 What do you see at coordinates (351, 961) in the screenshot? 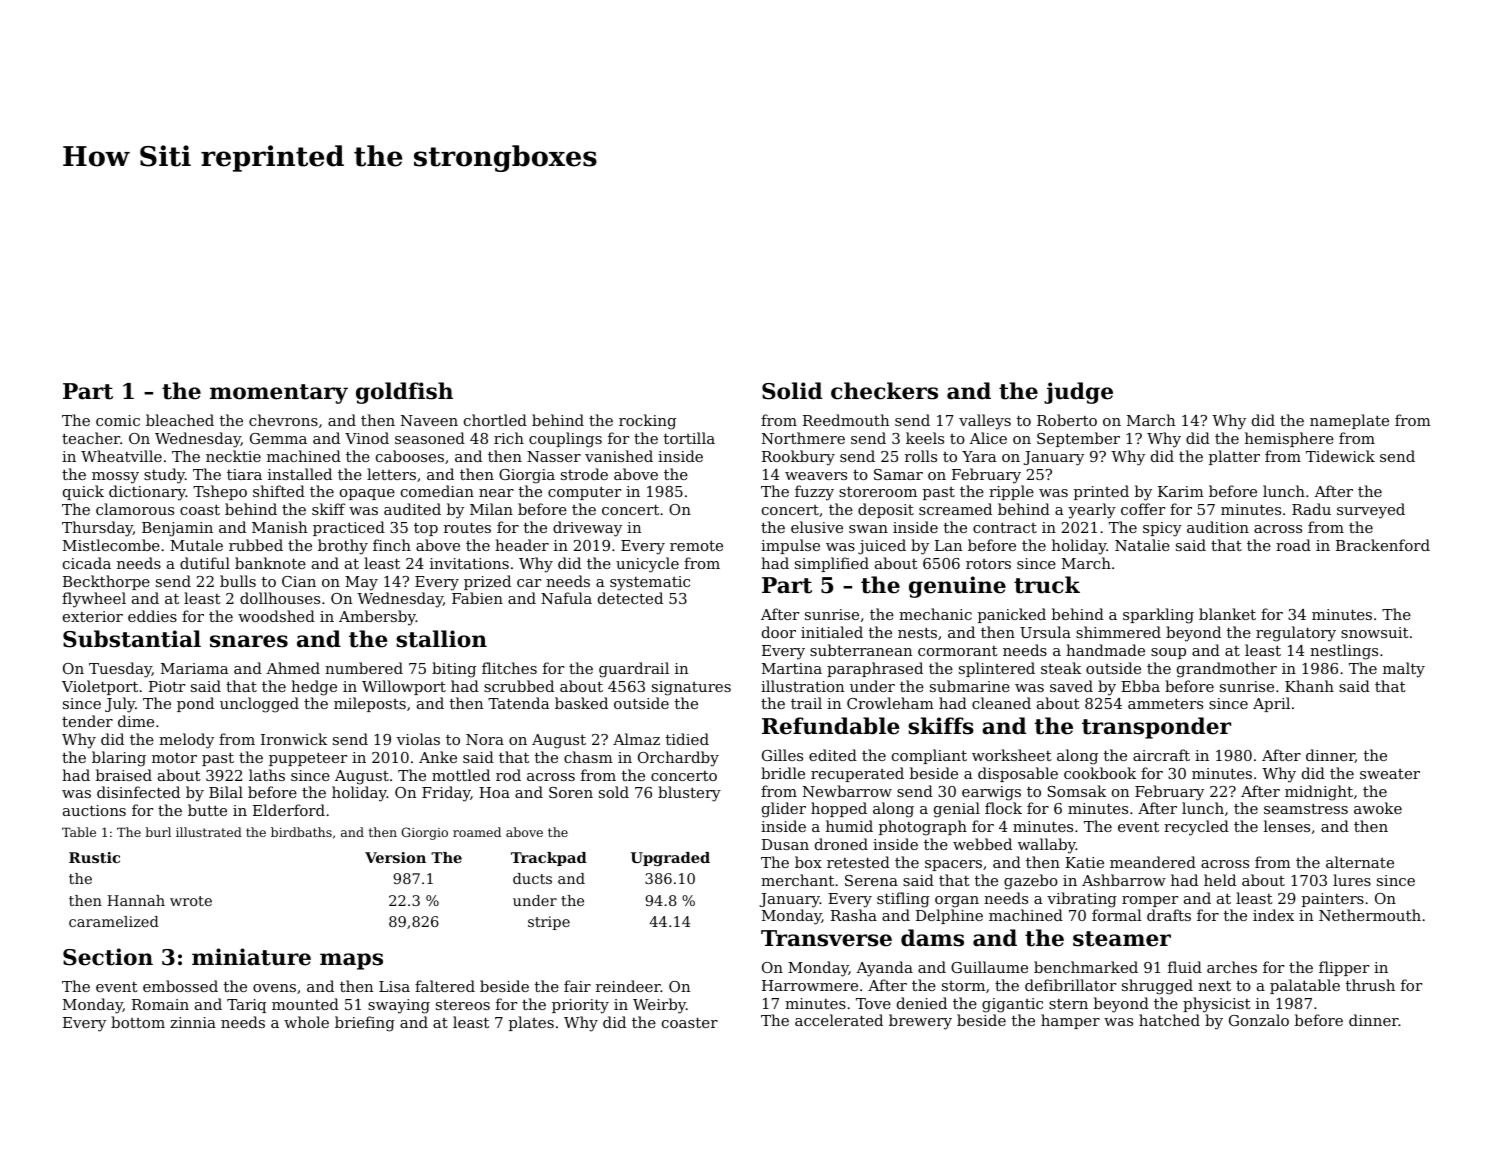
I see `maps` at bounding box center [351, 961].
